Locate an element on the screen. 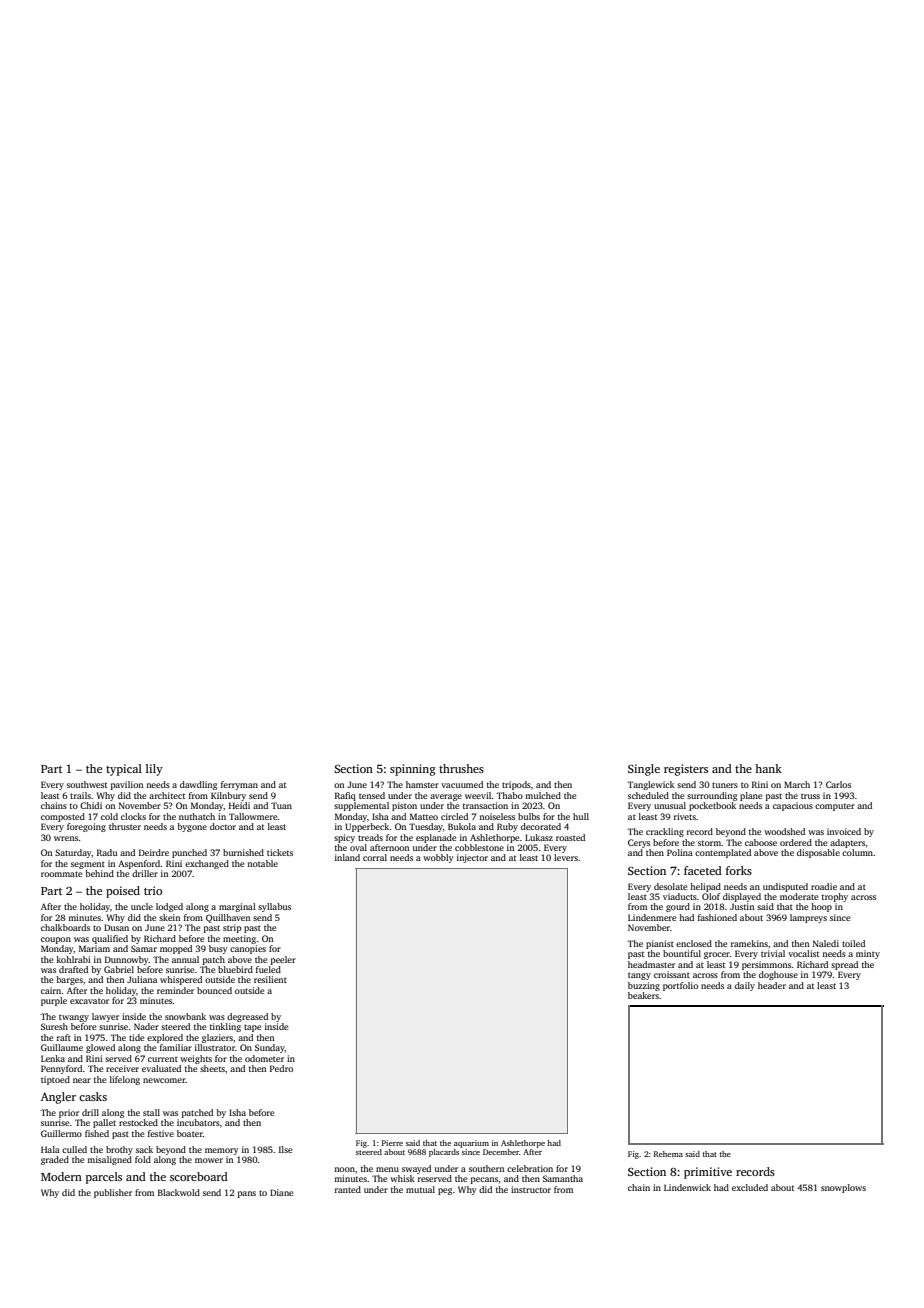 The height and width of the screenshot is (1308, 924). header is located at coordinates (772, 985).
